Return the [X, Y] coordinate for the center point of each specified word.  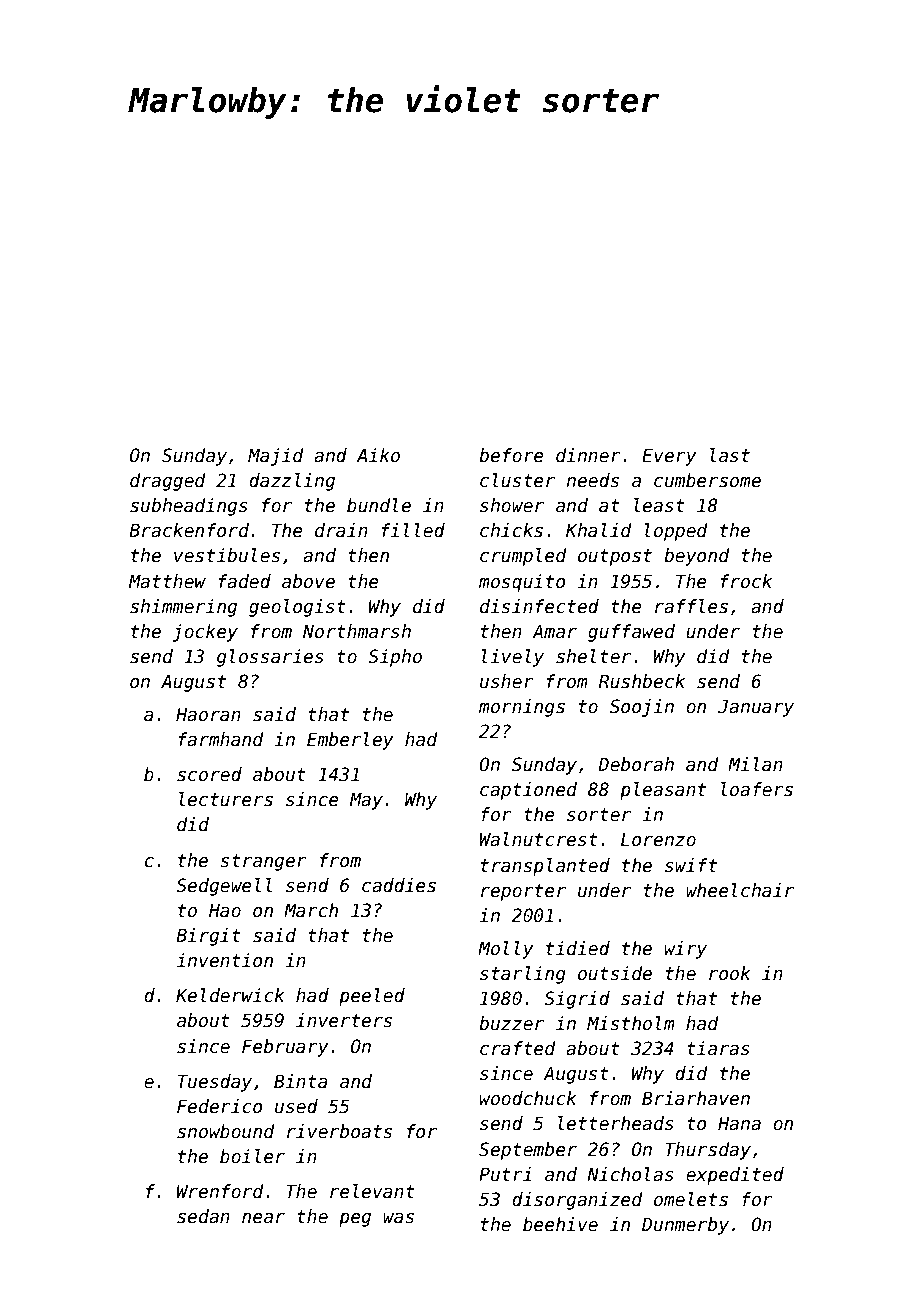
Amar [554, 631]
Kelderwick [230, 995]
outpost [615, 557]
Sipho [395, 658]
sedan [203, 1216]
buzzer [511, 1023]
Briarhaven [696, 1098]
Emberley [350, 741]
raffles [691, 606]
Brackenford [189, 530]
